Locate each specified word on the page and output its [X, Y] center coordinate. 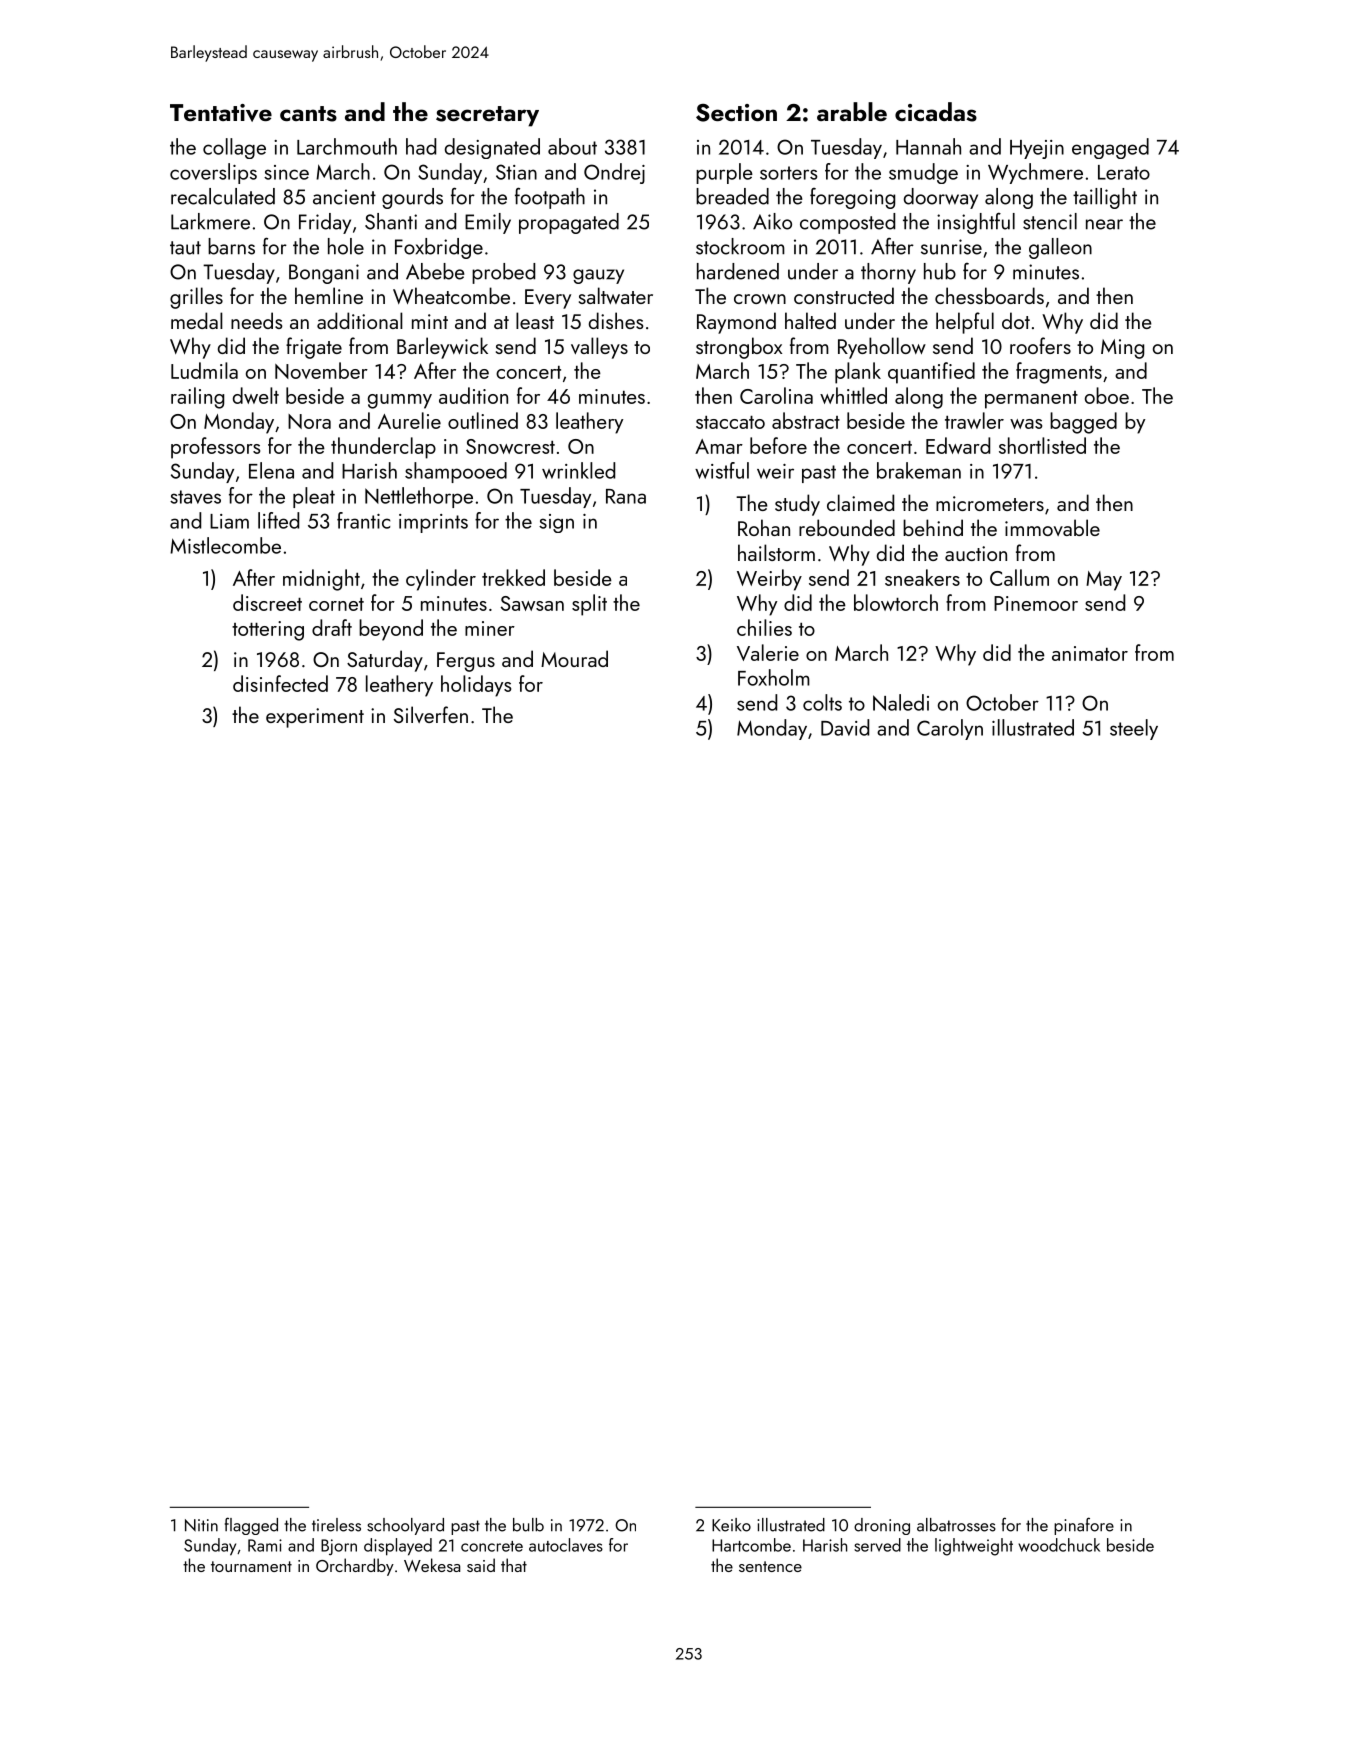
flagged [251, 1526]
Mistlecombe [225, 545]
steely [1134, 729]
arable [852, 111]
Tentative [221, 113]
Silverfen [431, 714]
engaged [1110, 148]
